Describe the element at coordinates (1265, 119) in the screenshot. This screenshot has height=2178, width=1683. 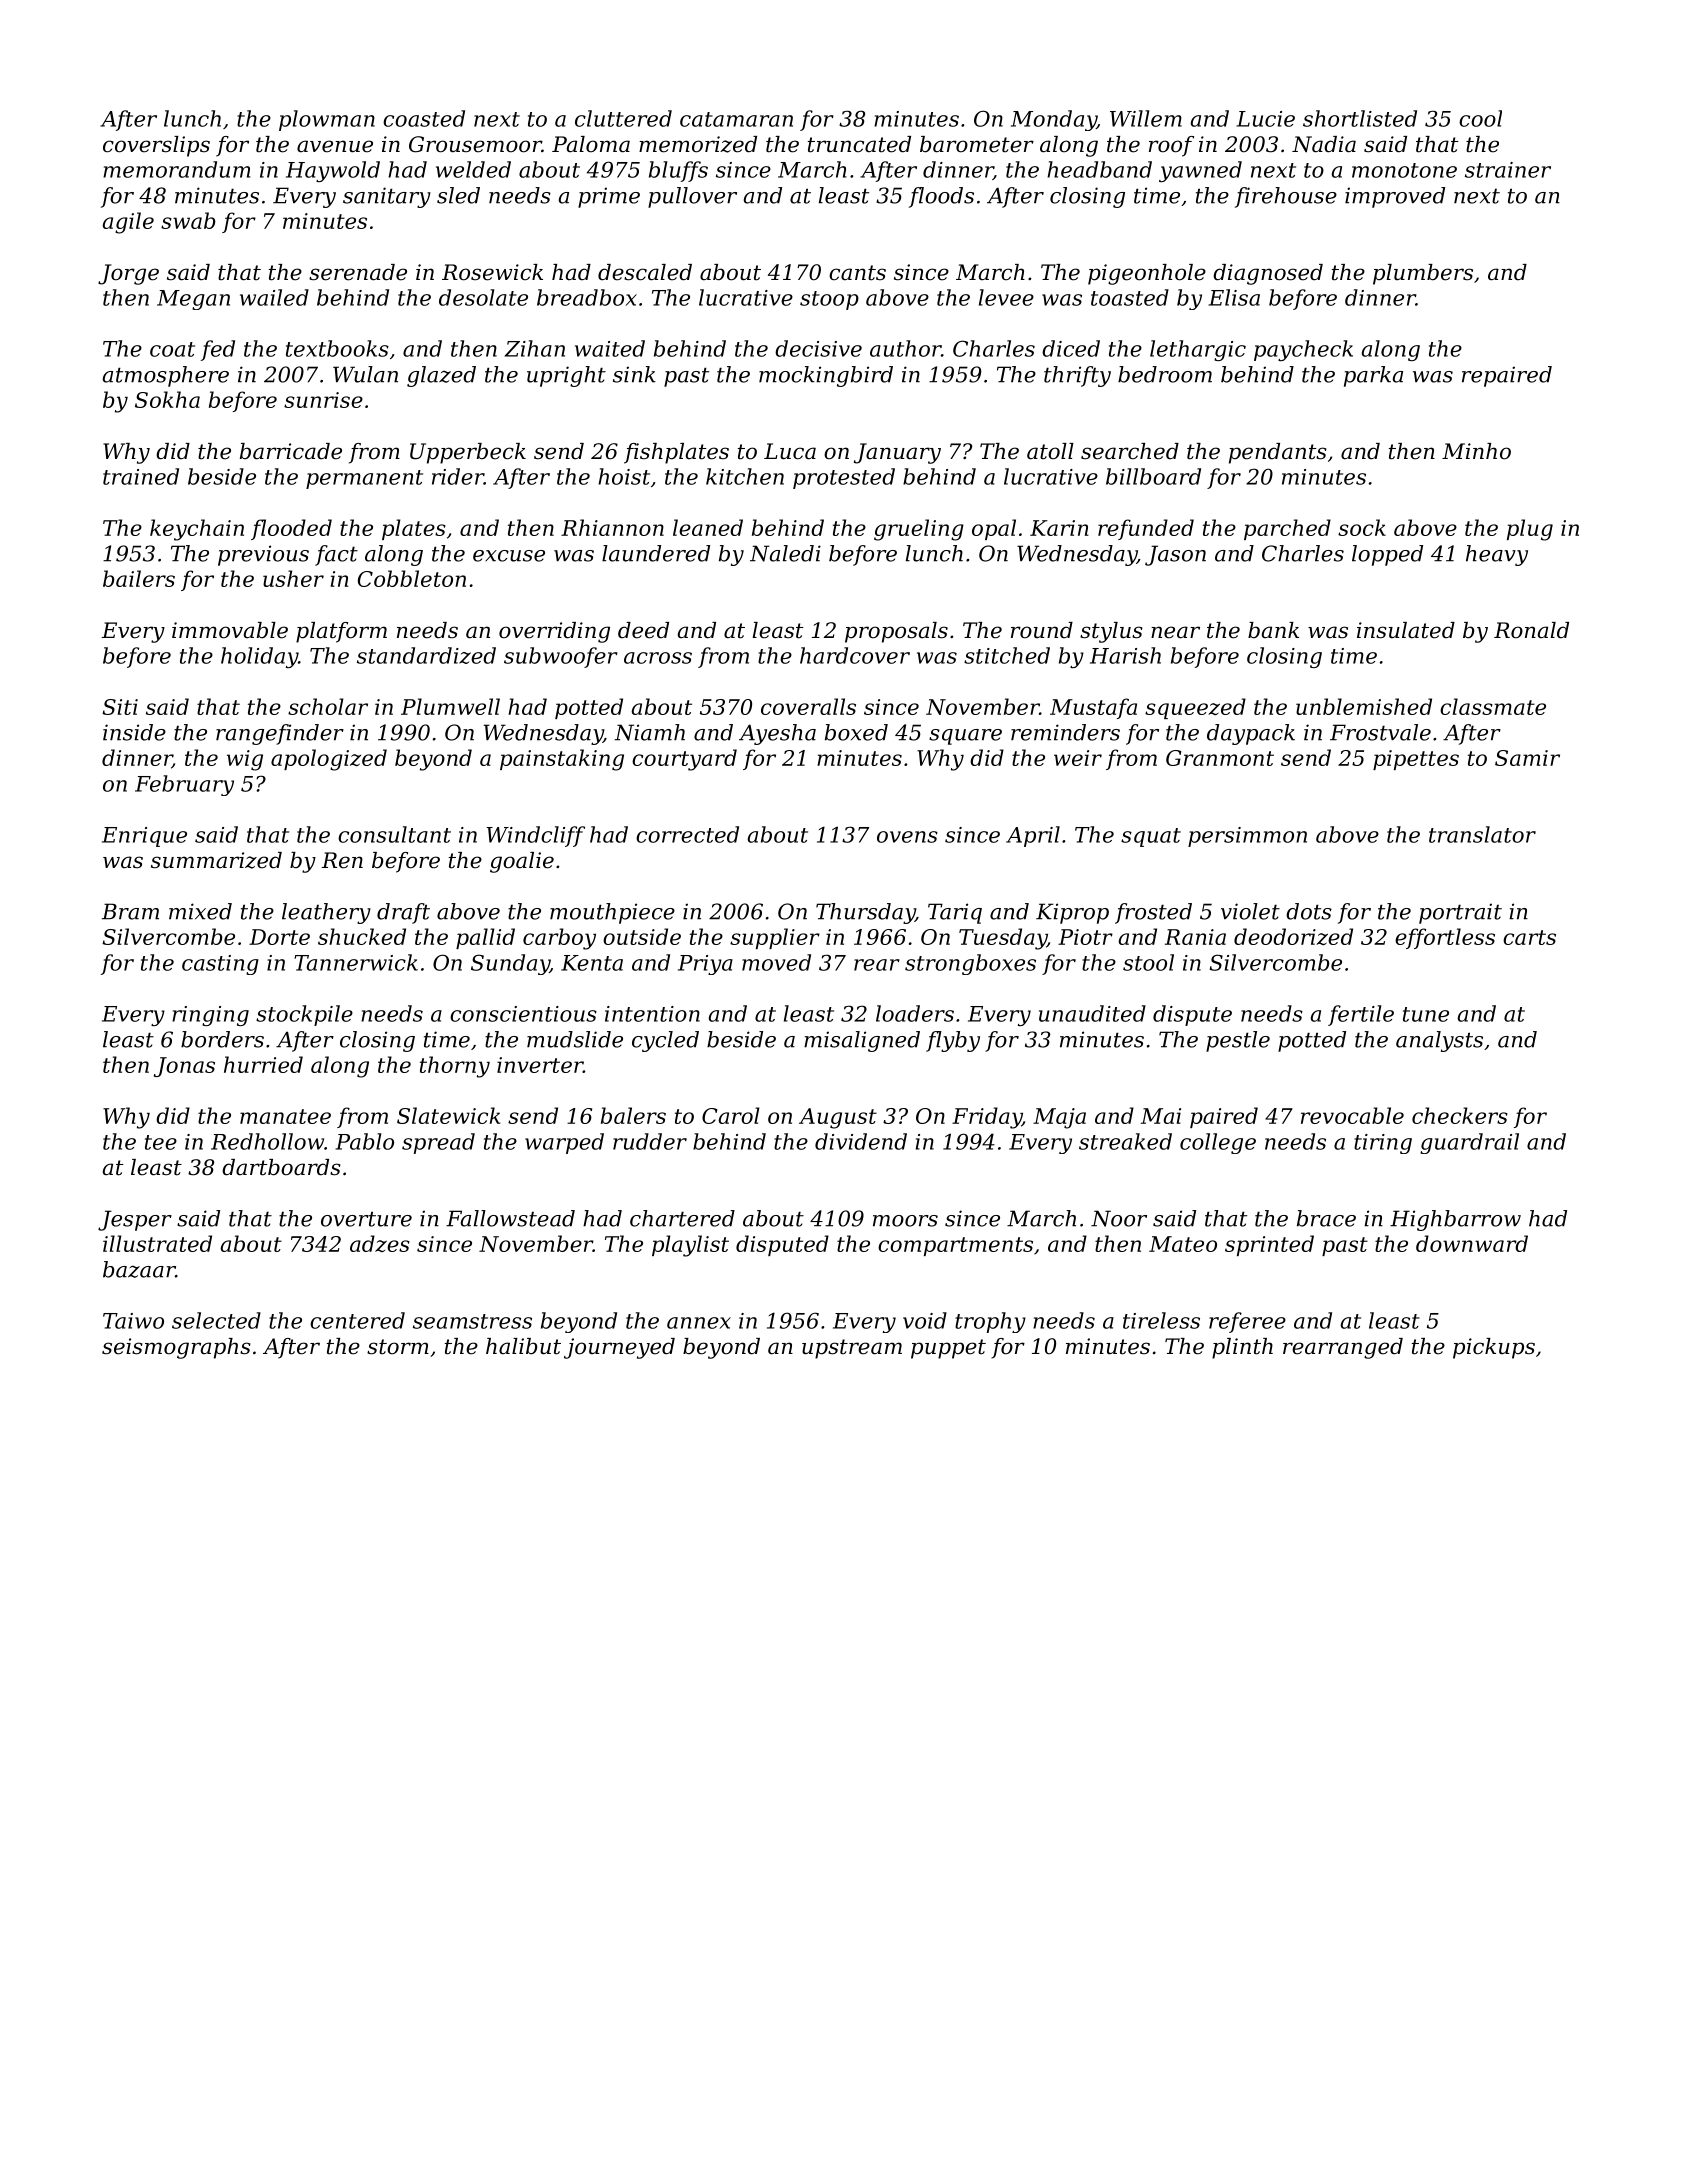
I see `Lucie` at that location.
